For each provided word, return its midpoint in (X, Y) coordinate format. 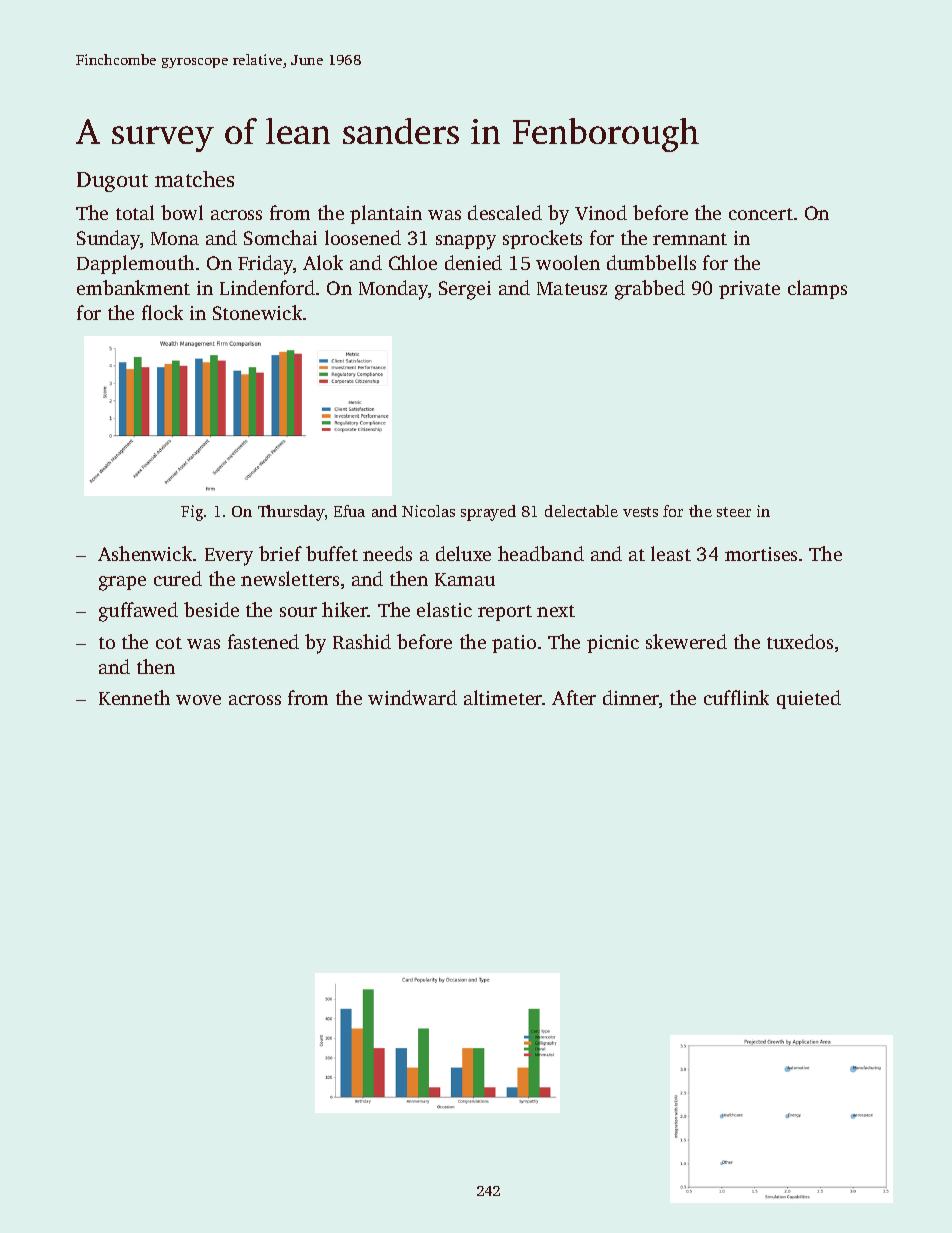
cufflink (736, 697)
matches (194, 179)
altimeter (503, 697)
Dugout (112, 182)
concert (761, 214)
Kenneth (134, 697)
